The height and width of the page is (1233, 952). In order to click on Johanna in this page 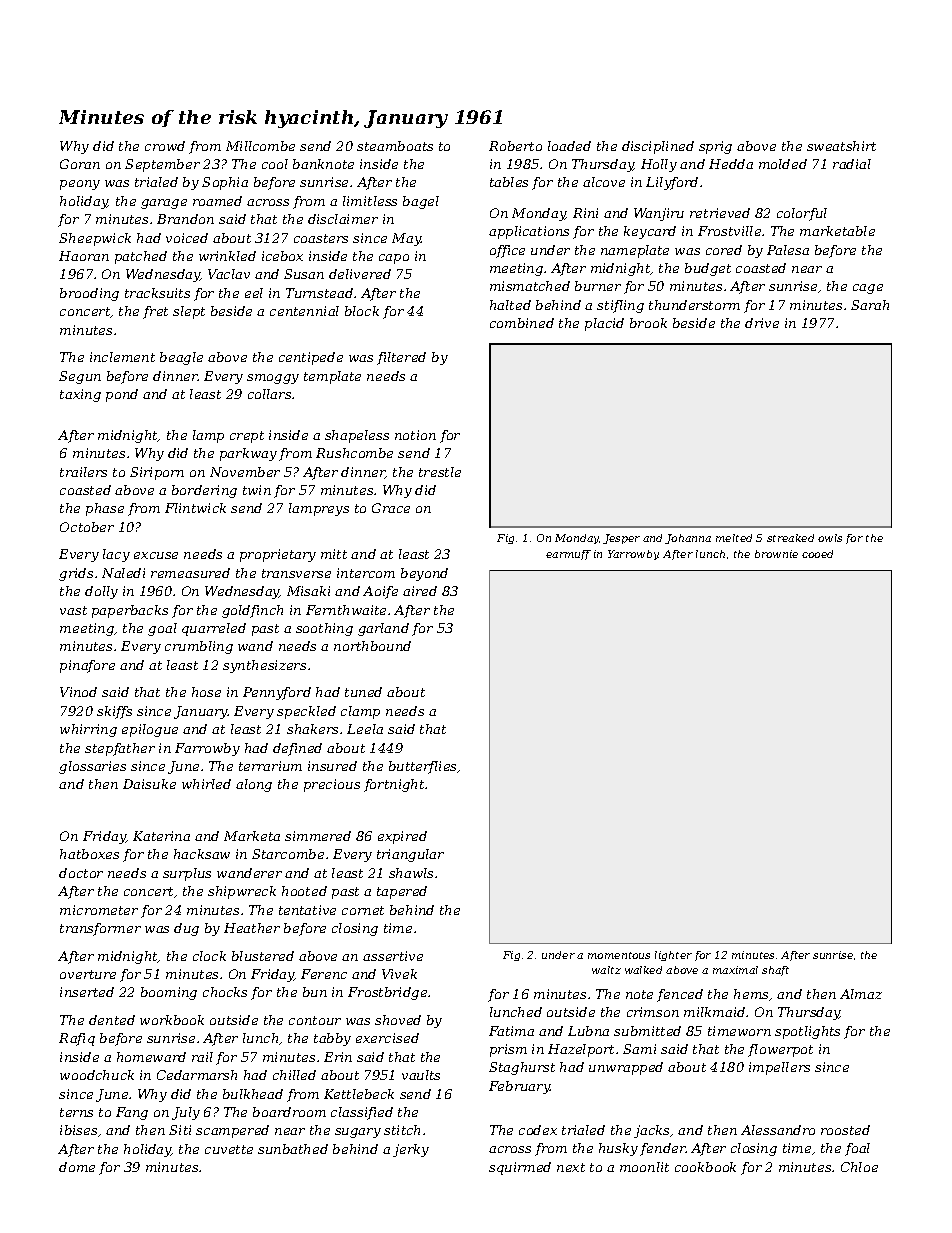, I will do `click(688, 539)`.
